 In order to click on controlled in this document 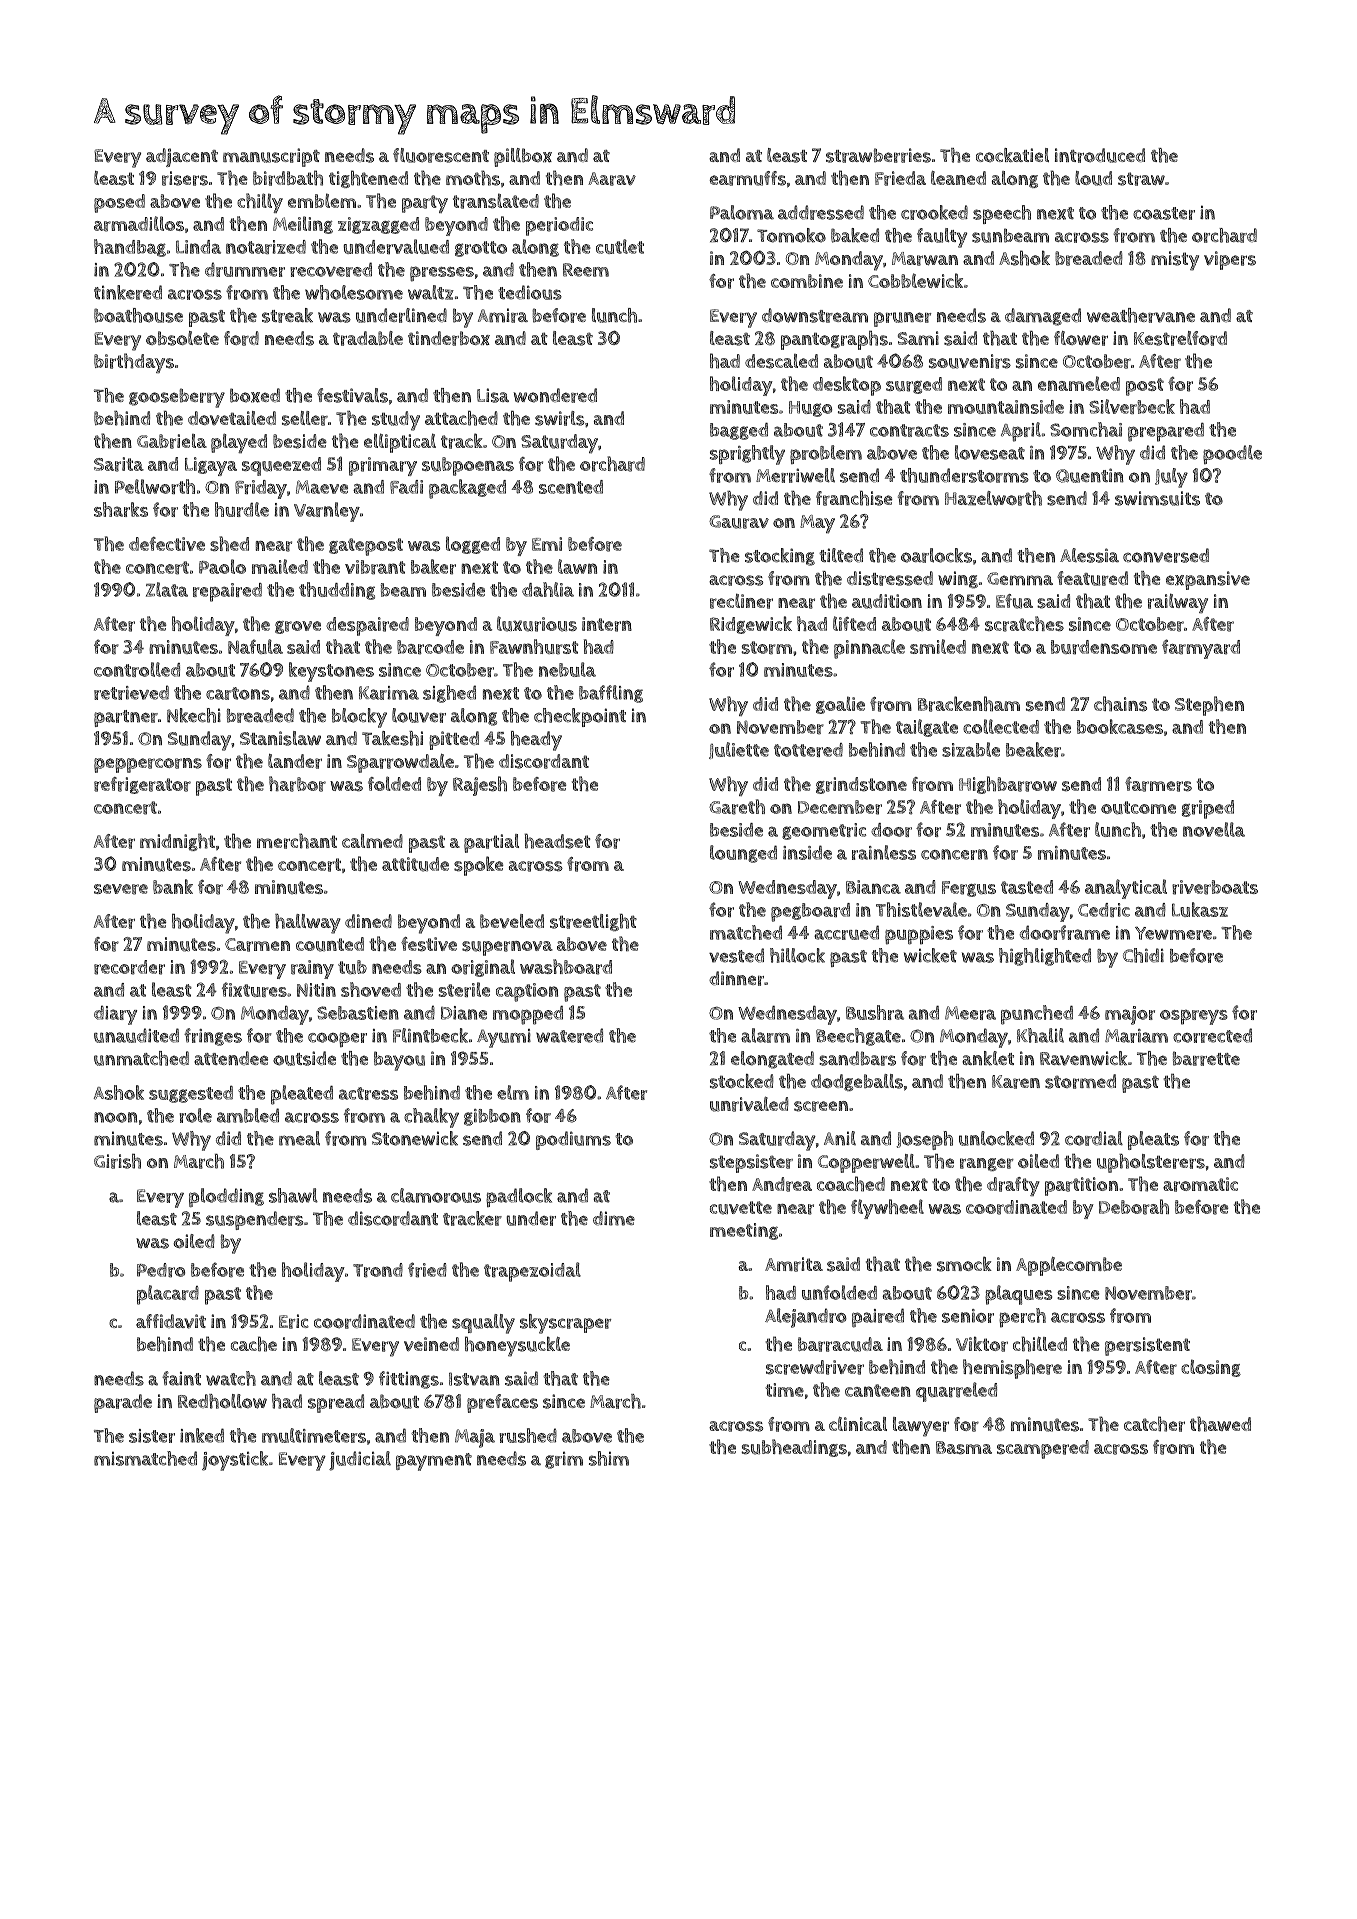, I will do `click(137, 669)`.
